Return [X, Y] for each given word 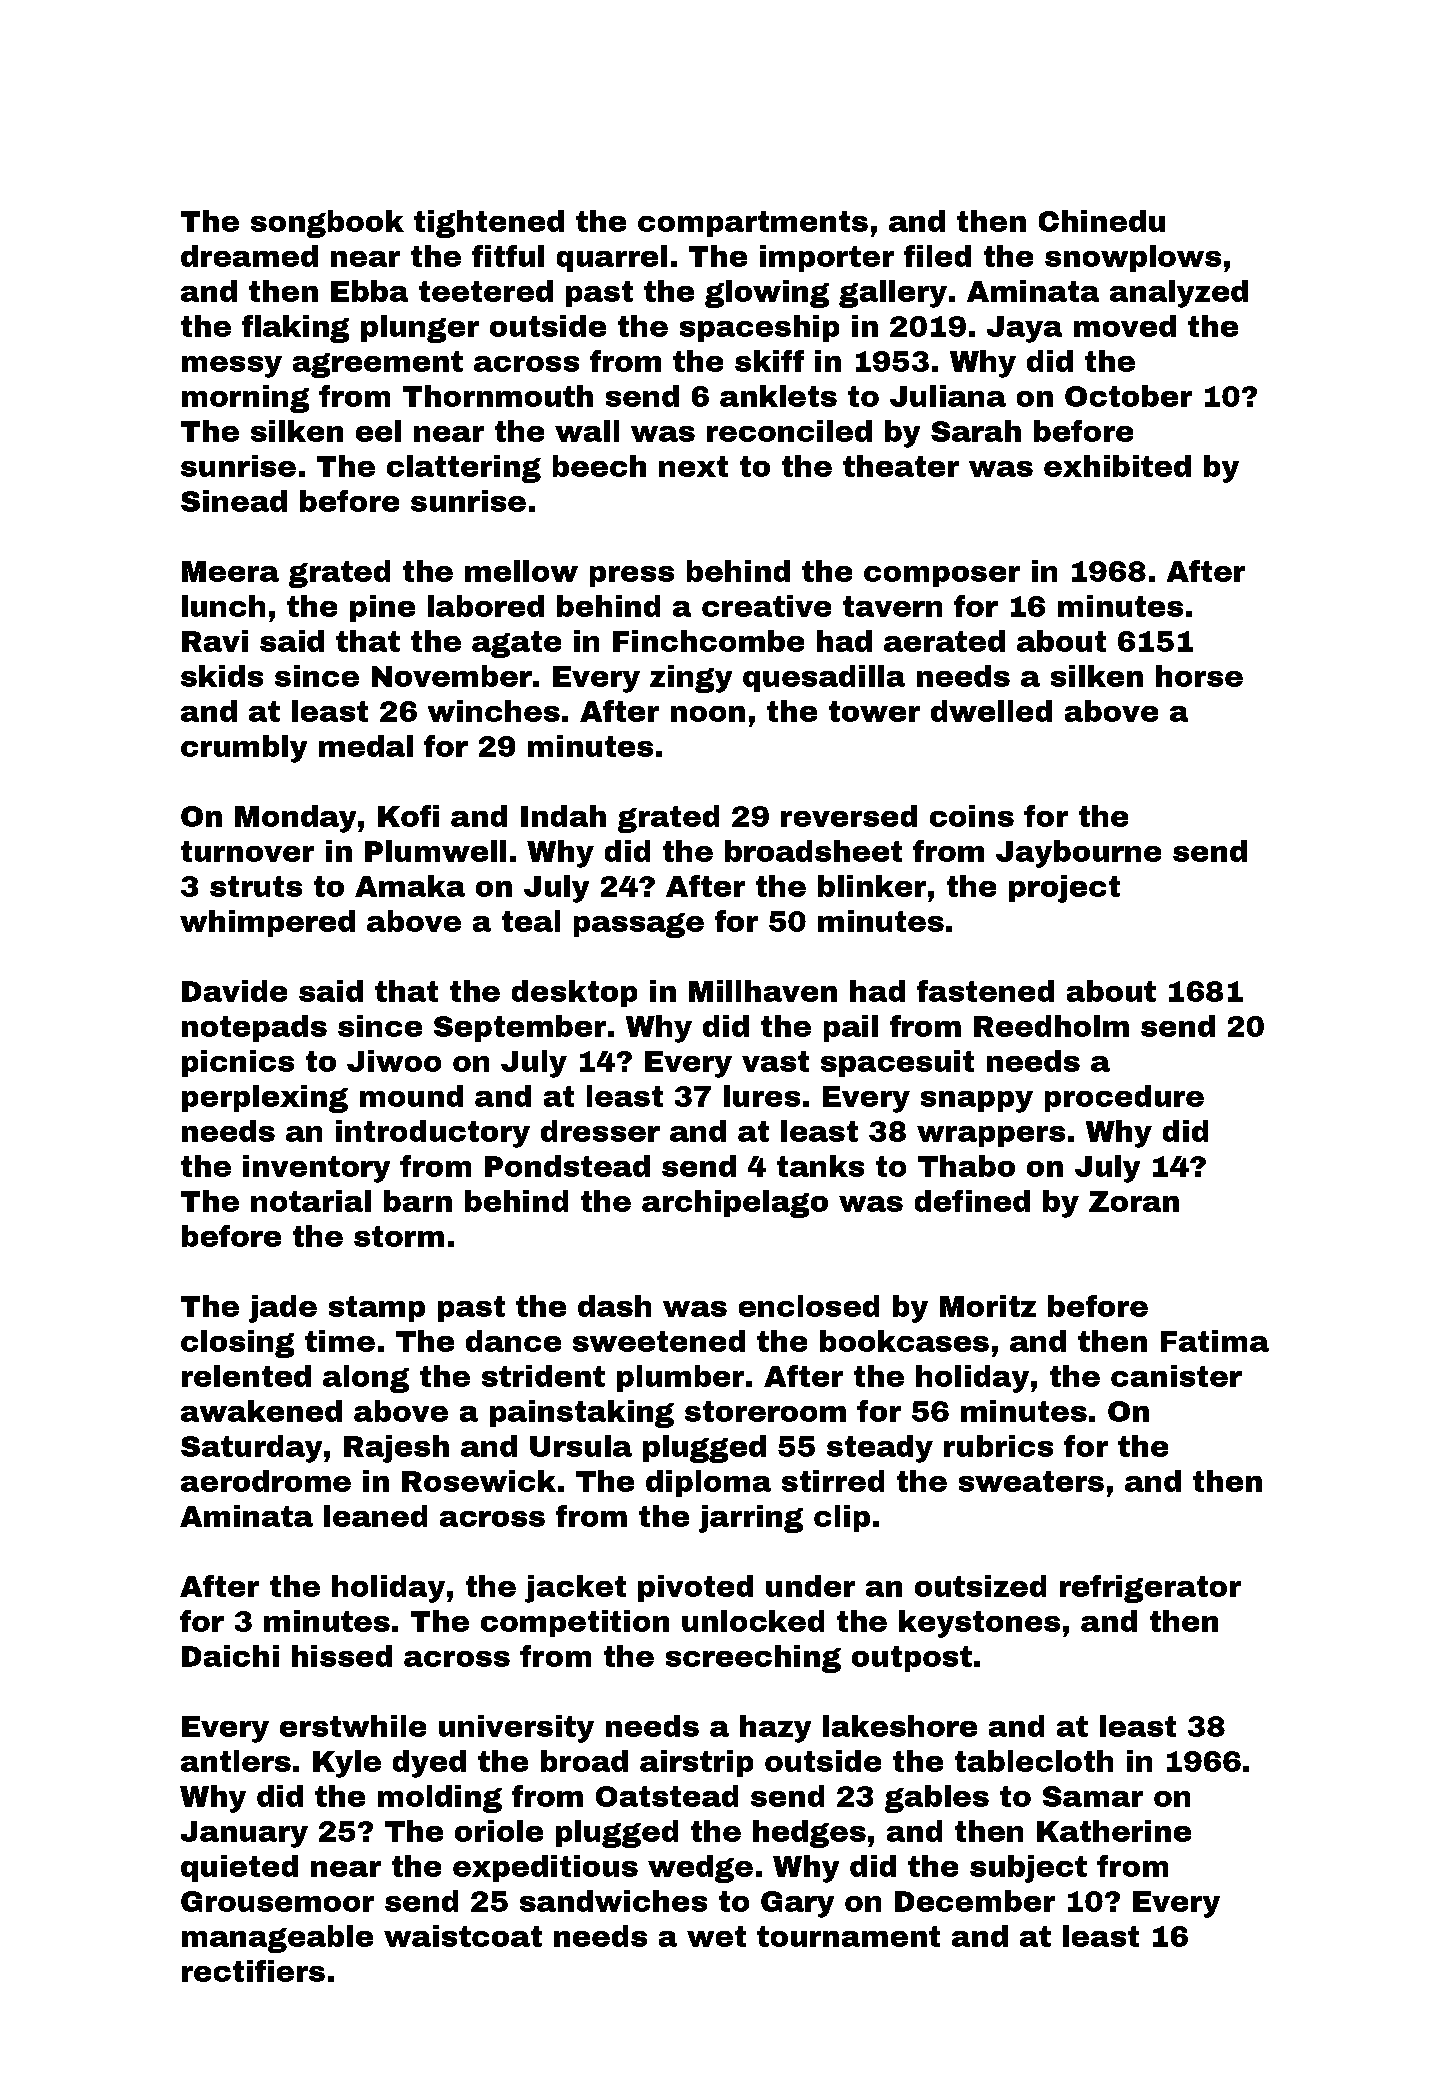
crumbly [244, 749]
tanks [820, 1166]
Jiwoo [394, 1061]
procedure [1124, 1098]
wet [716, 1936]
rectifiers [253, 1971]
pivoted [695, 1588]
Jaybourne [1078, 854]
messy [232, 367]
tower [874, 711]
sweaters [1031, 1481]
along [366, 1379]
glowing [767, 294]
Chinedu [1102, 221]
